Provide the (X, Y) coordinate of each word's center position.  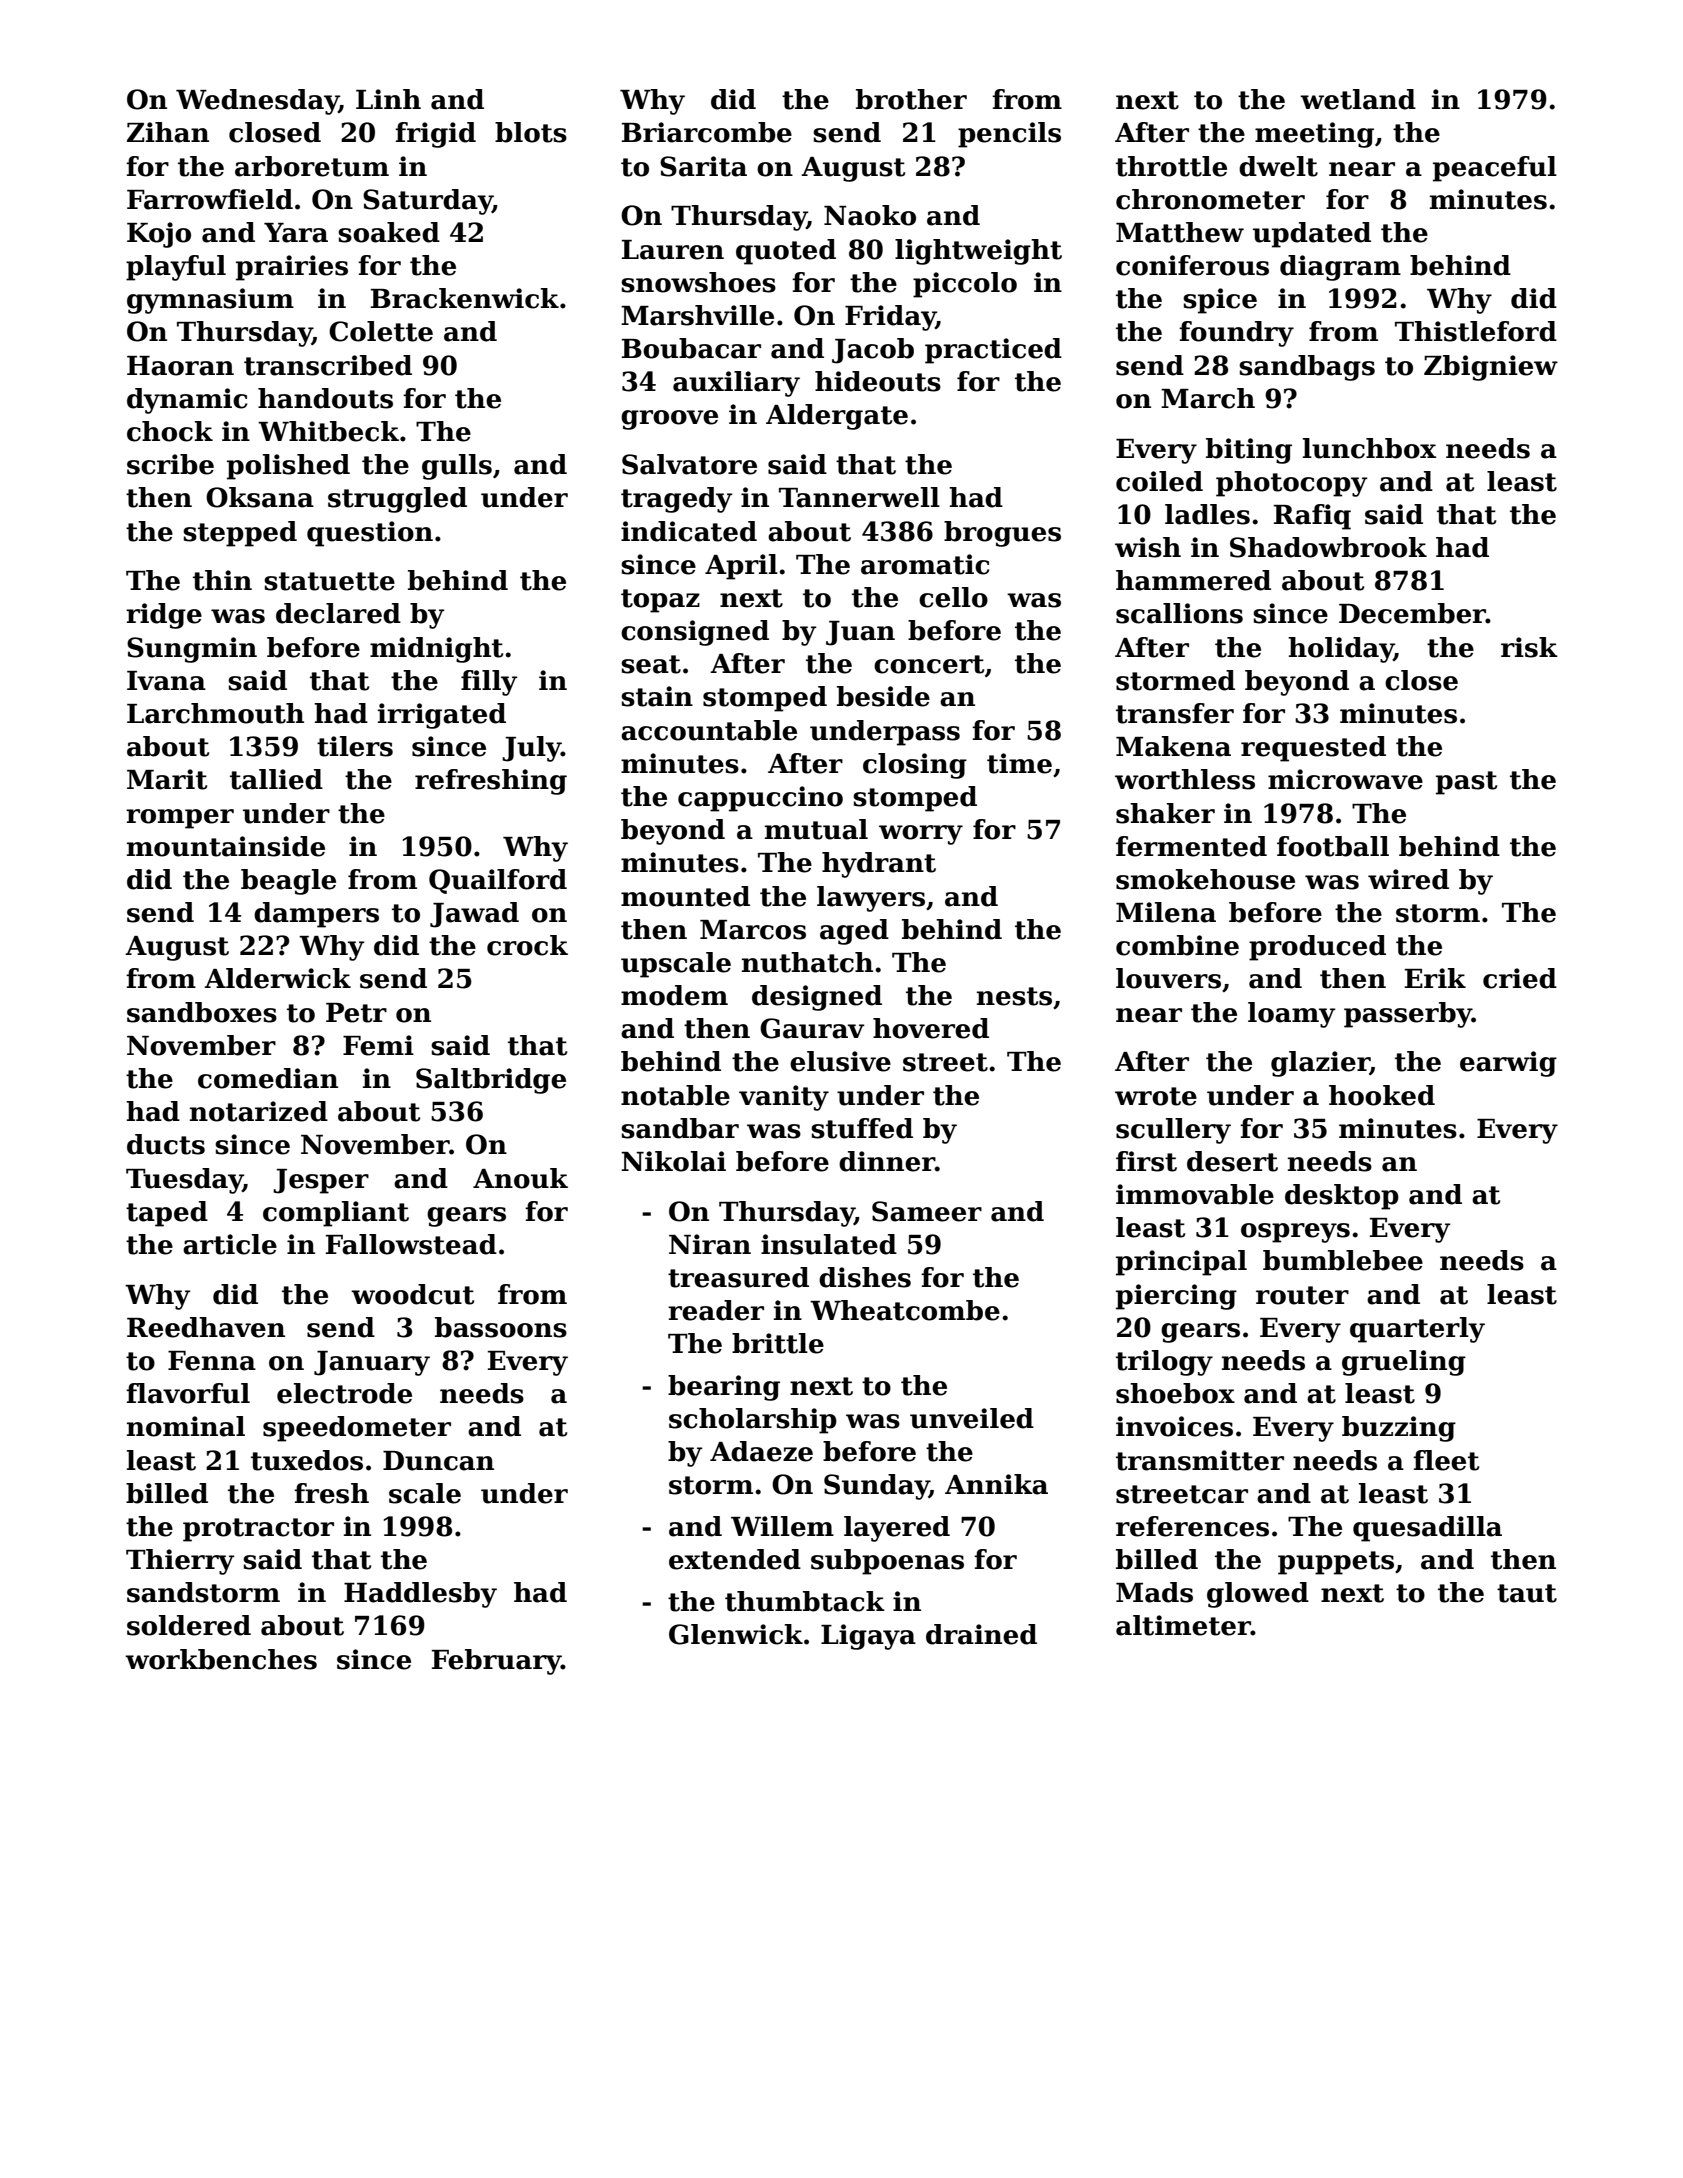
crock (527, 945)
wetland (1358, 99)
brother (911, 99)
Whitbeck (328, 431)
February (496, 1662)
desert (1232, 1161)
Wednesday (257, 102)
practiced (993, 351)
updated (1312, 235)
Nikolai (673, 1161)
